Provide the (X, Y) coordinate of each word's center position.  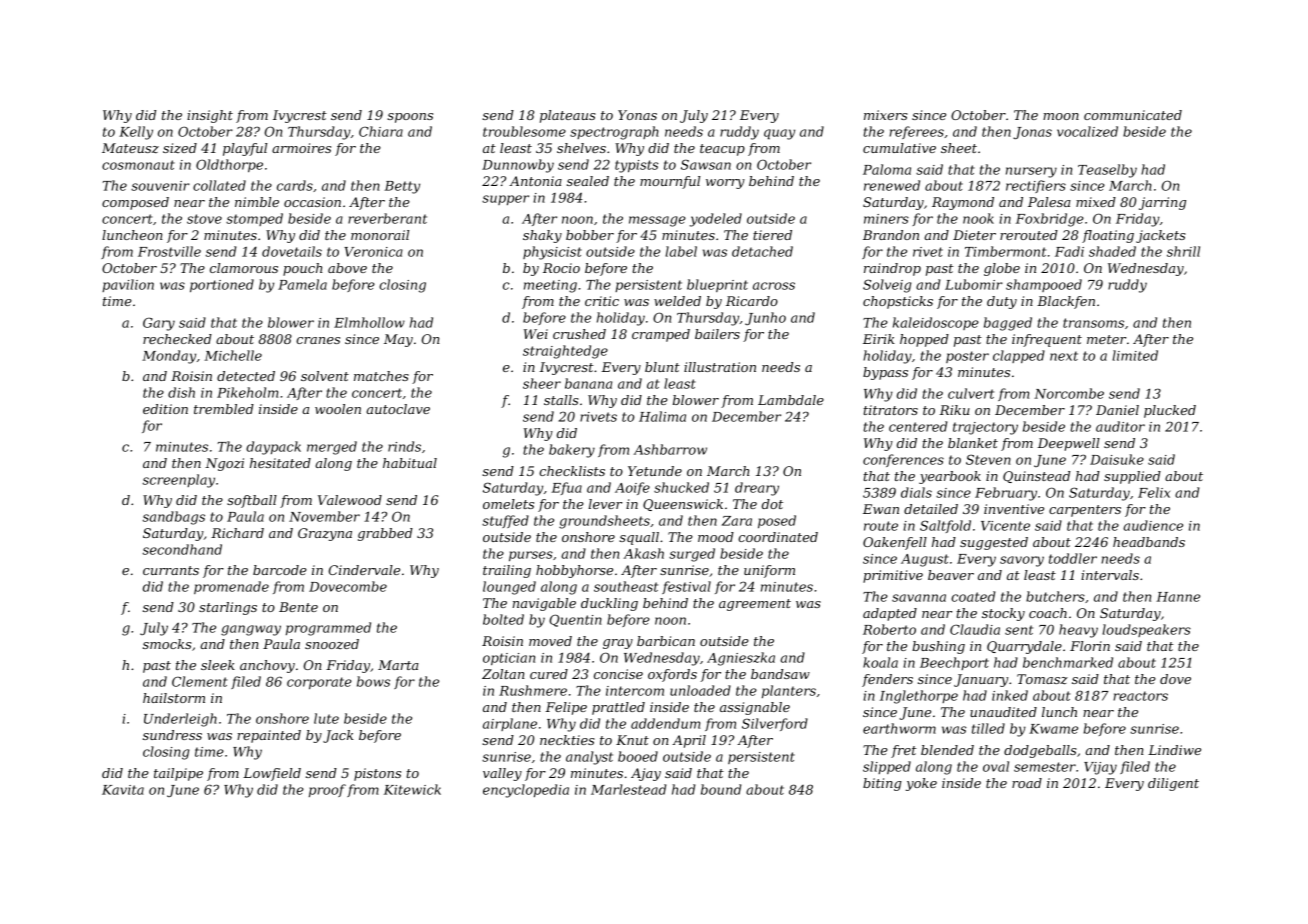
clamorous (244, 268)
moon (1061, 116)
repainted (269, 736)
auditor (1120, 426)
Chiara (381, 131)
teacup (722, 150)
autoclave (398, 409)
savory (1022, 561)
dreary (757, 489)
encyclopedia (526, 791)
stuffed (505, 521)
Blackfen (1066, 302)
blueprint (717, 285)
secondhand (182, 549)
